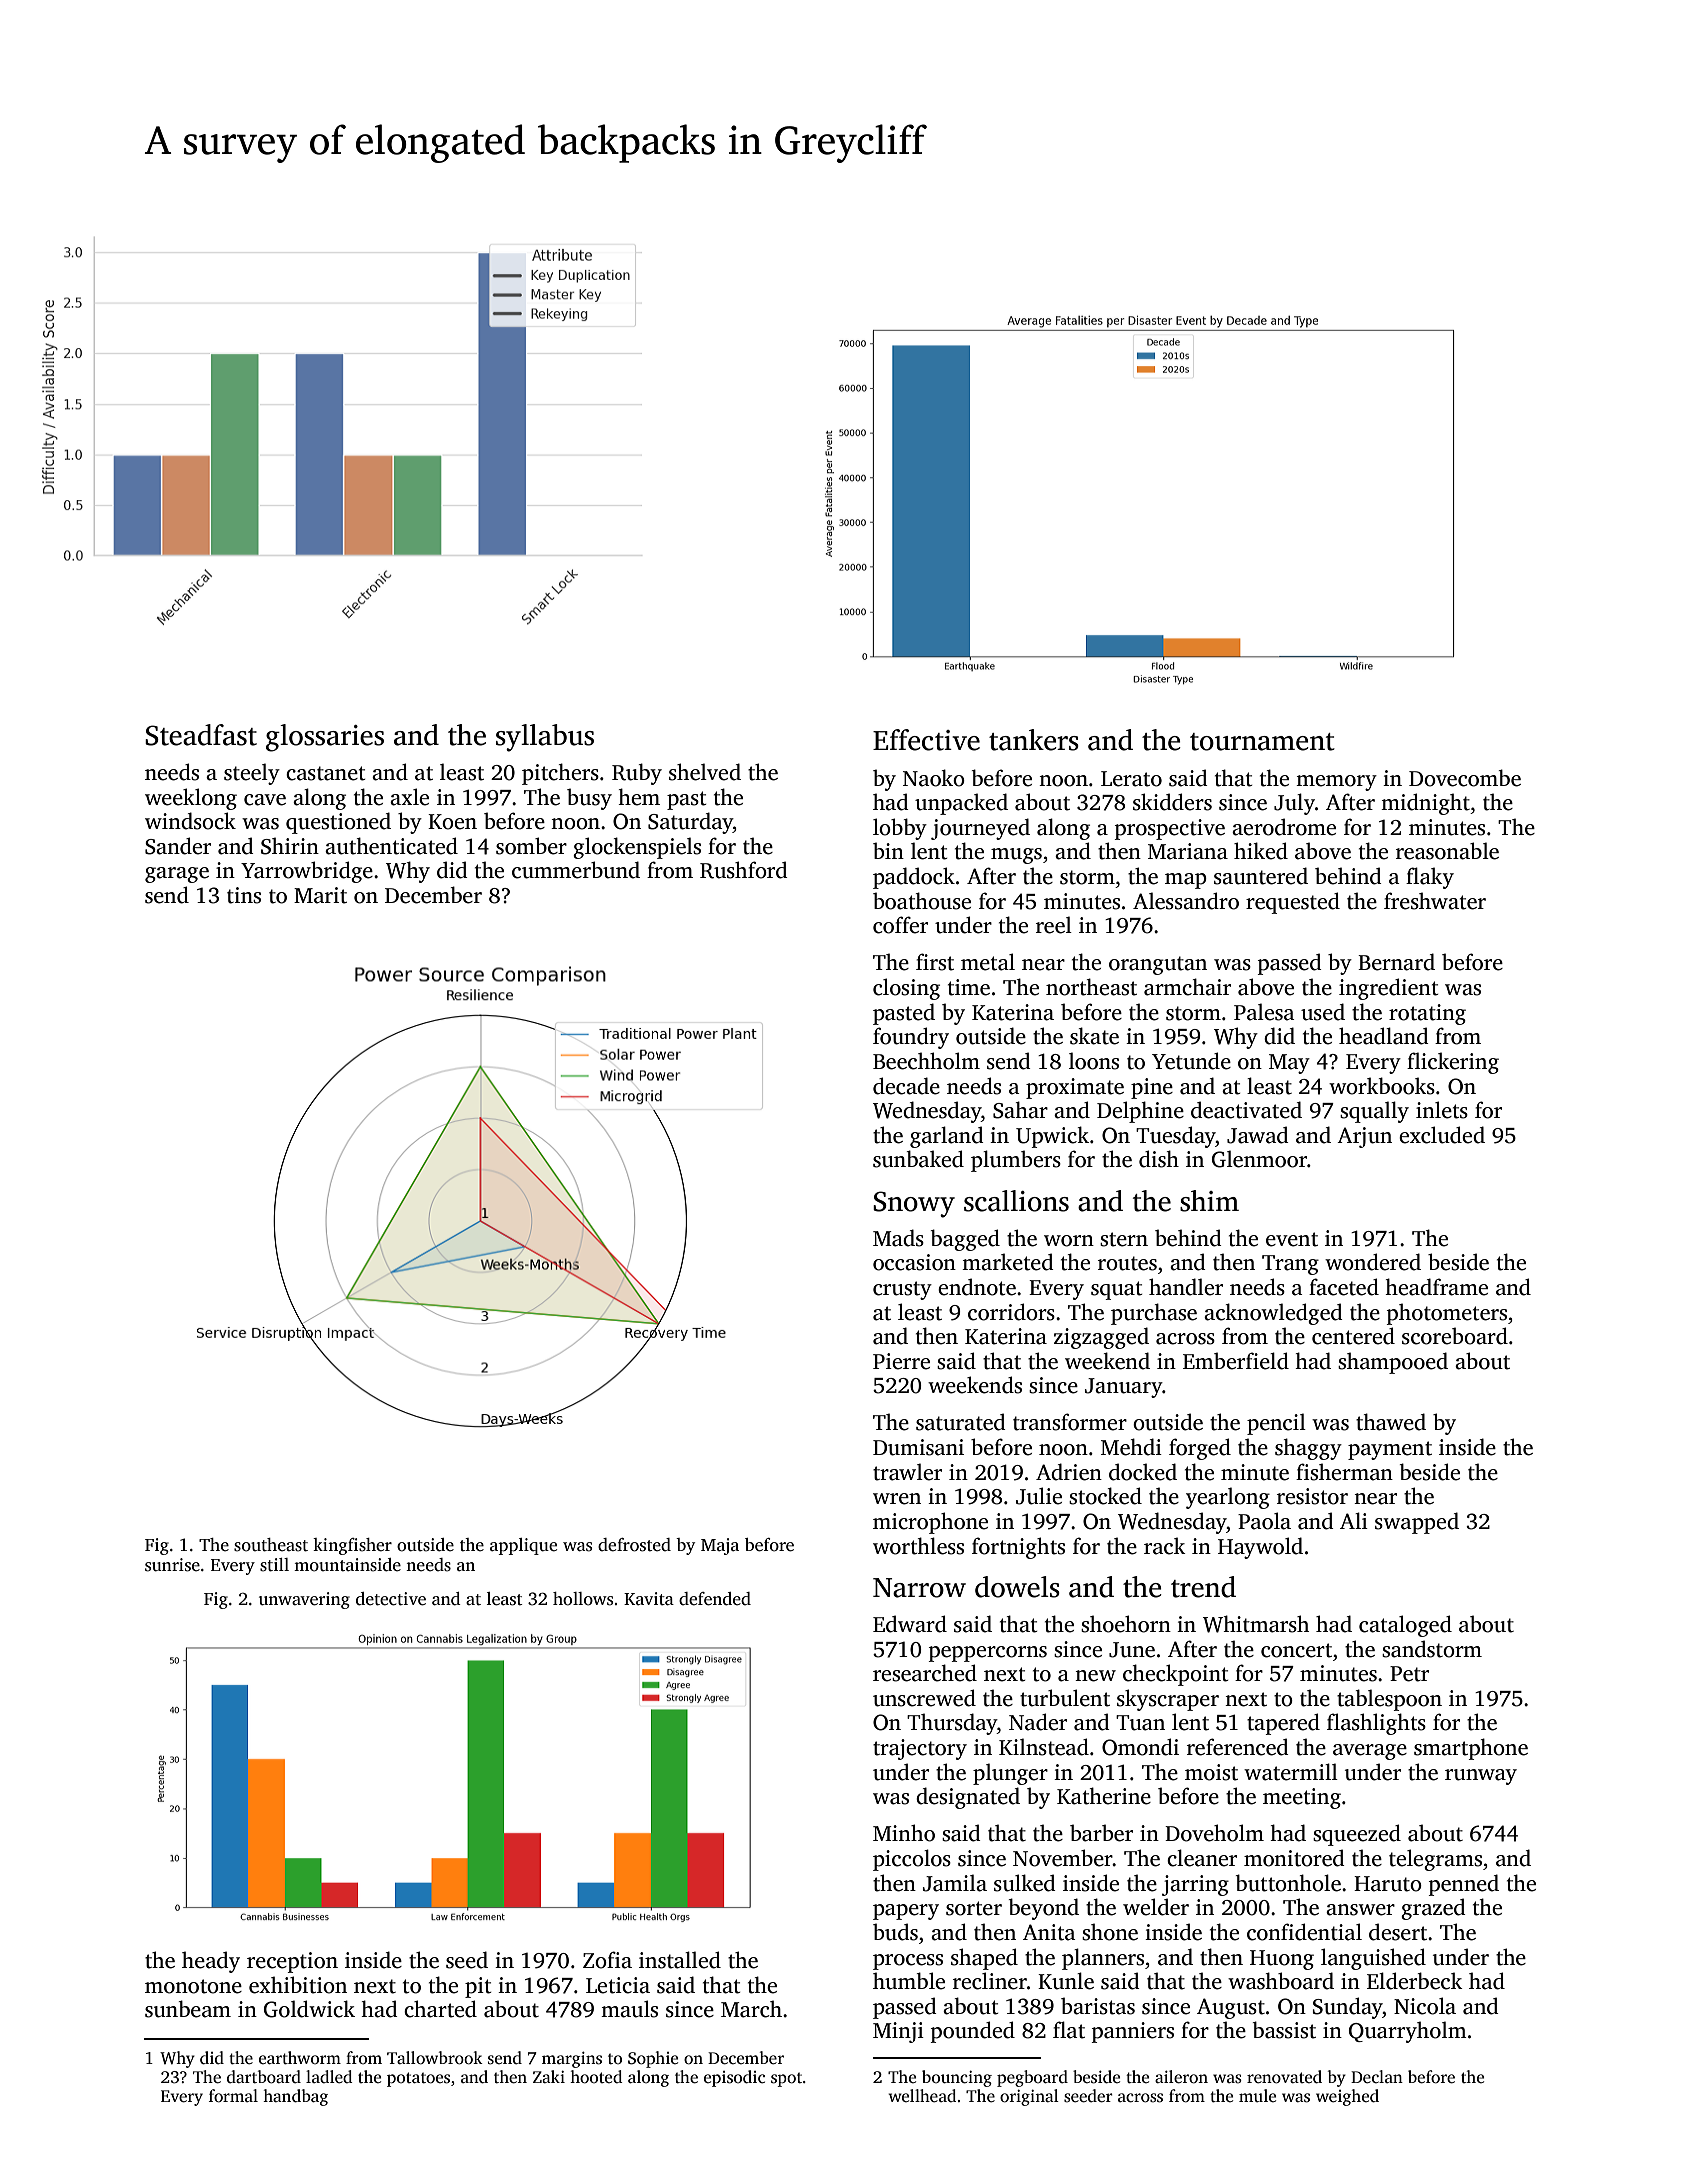 This screenshot has width=1683, height=2178. What do you see at coordinates (1029, 2097) in the screenshot?
I see `original` at bounding box center [1029, 2097].
